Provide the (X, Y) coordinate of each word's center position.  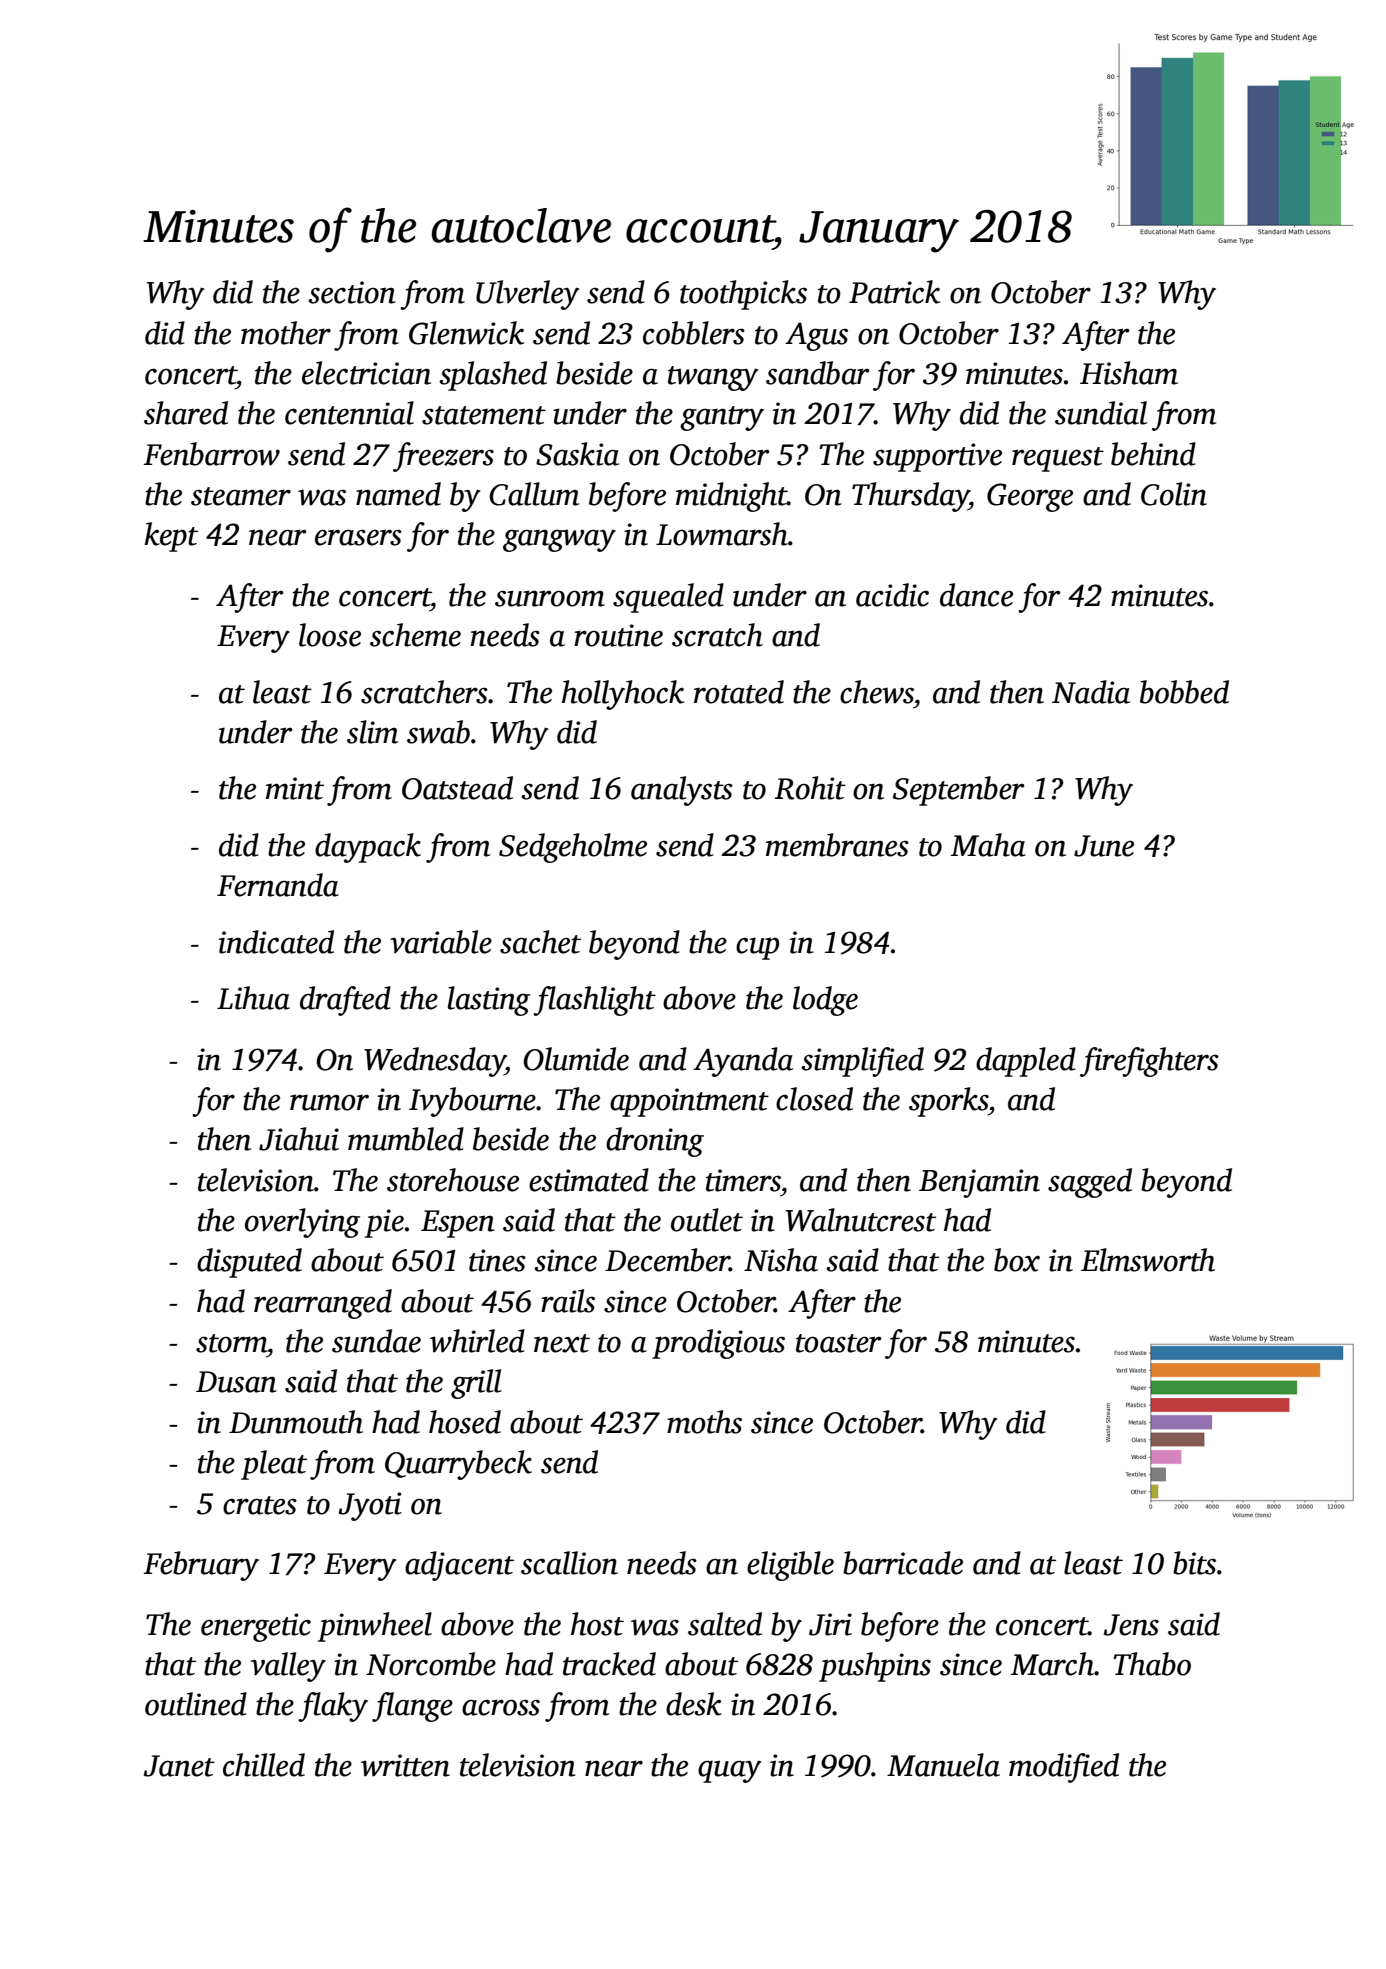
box (1017, 1260)
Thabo (1152, 1664)
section (352, 292)
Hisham (1129, 373)
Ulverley (527, 295)
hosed (465, 1422)
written (405, 1765)
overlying (302, 1223)
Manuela (943, 1765)
